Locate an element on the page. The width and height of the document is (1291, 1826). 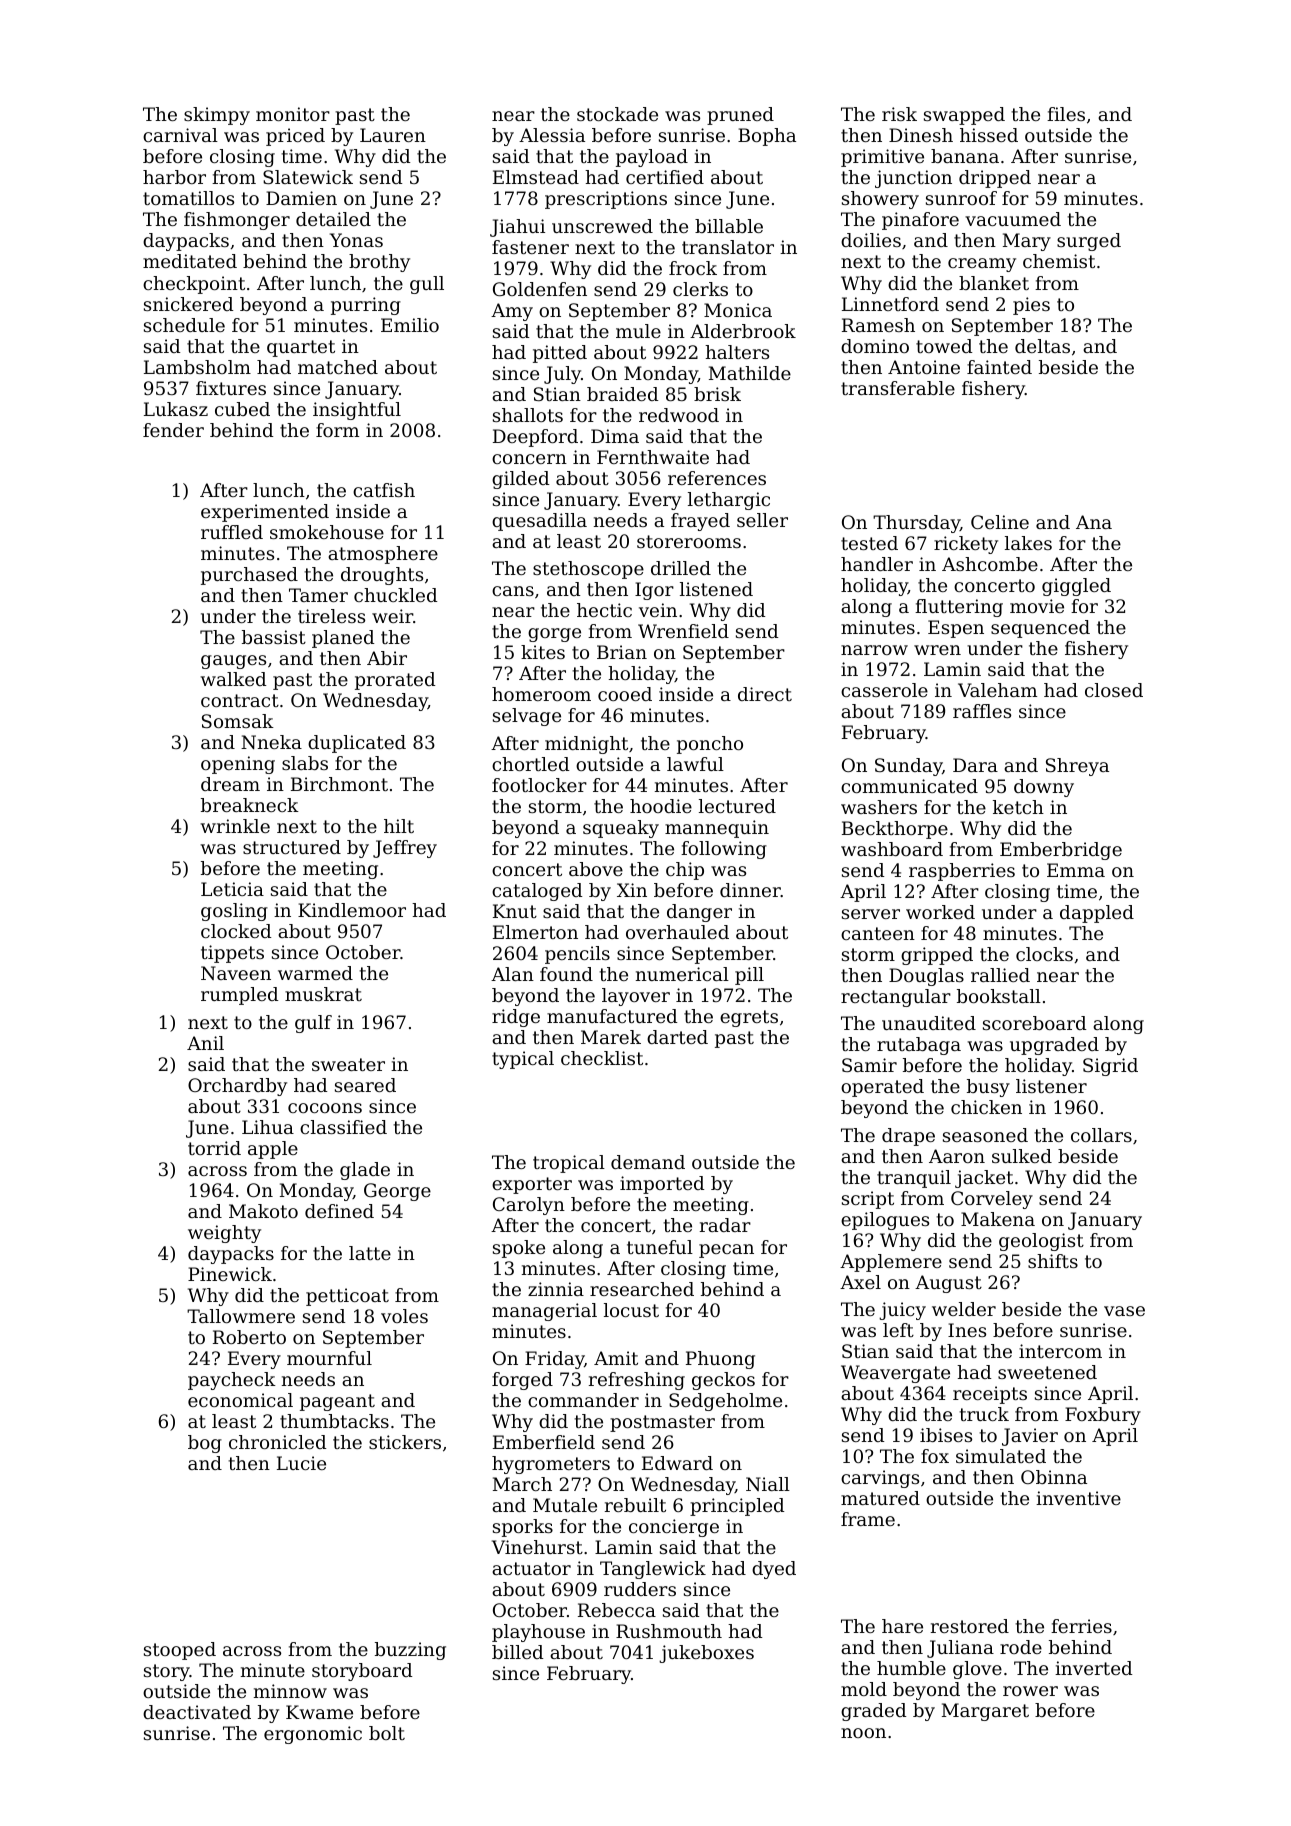
stockade is located at coordinates (617, 114).
